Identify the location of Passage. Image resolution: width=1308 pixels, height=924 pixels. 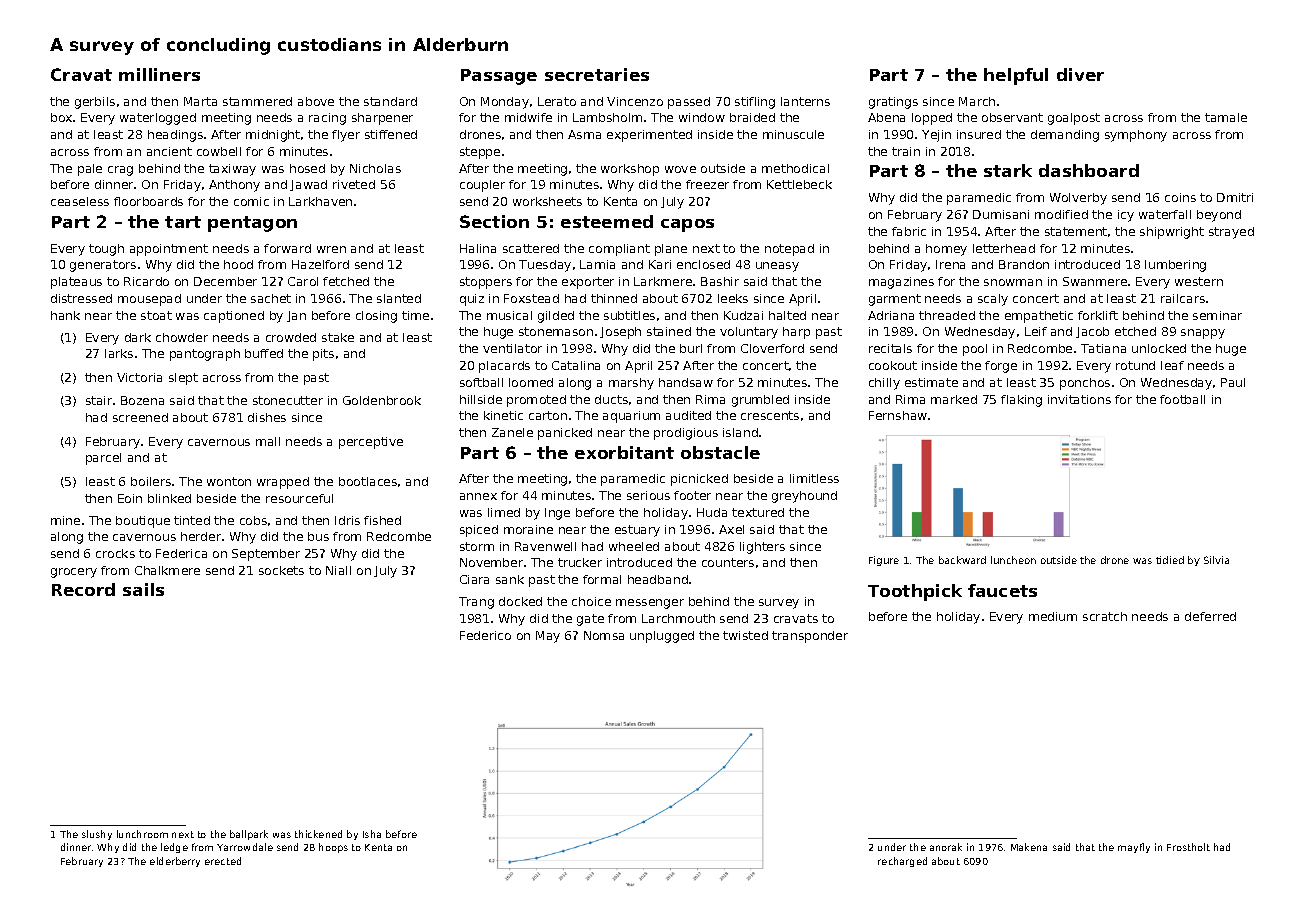
(499, 77).
